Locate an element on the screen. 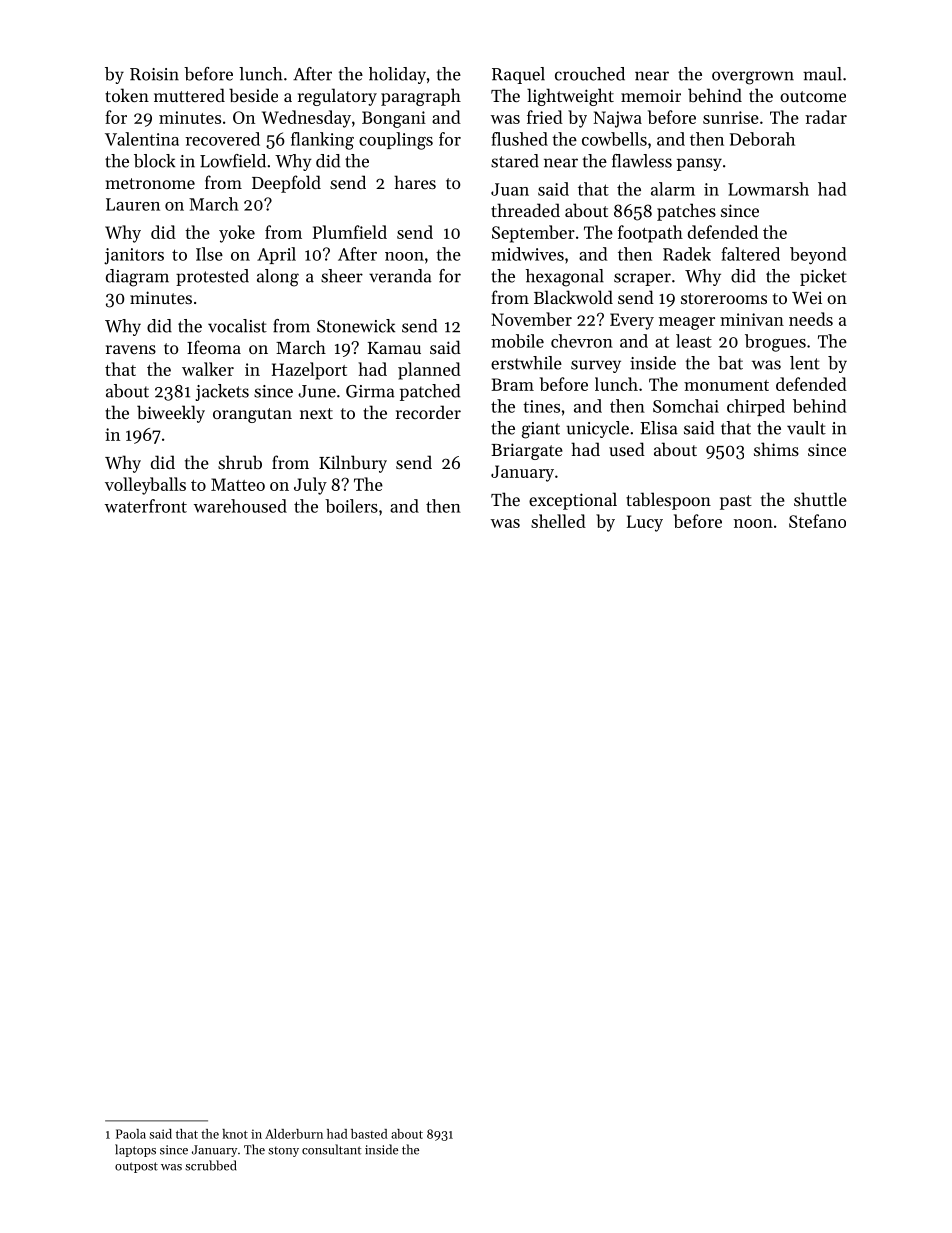 This screenshot has height=1233, width=952. bat is located at coordinates (730, 363).
